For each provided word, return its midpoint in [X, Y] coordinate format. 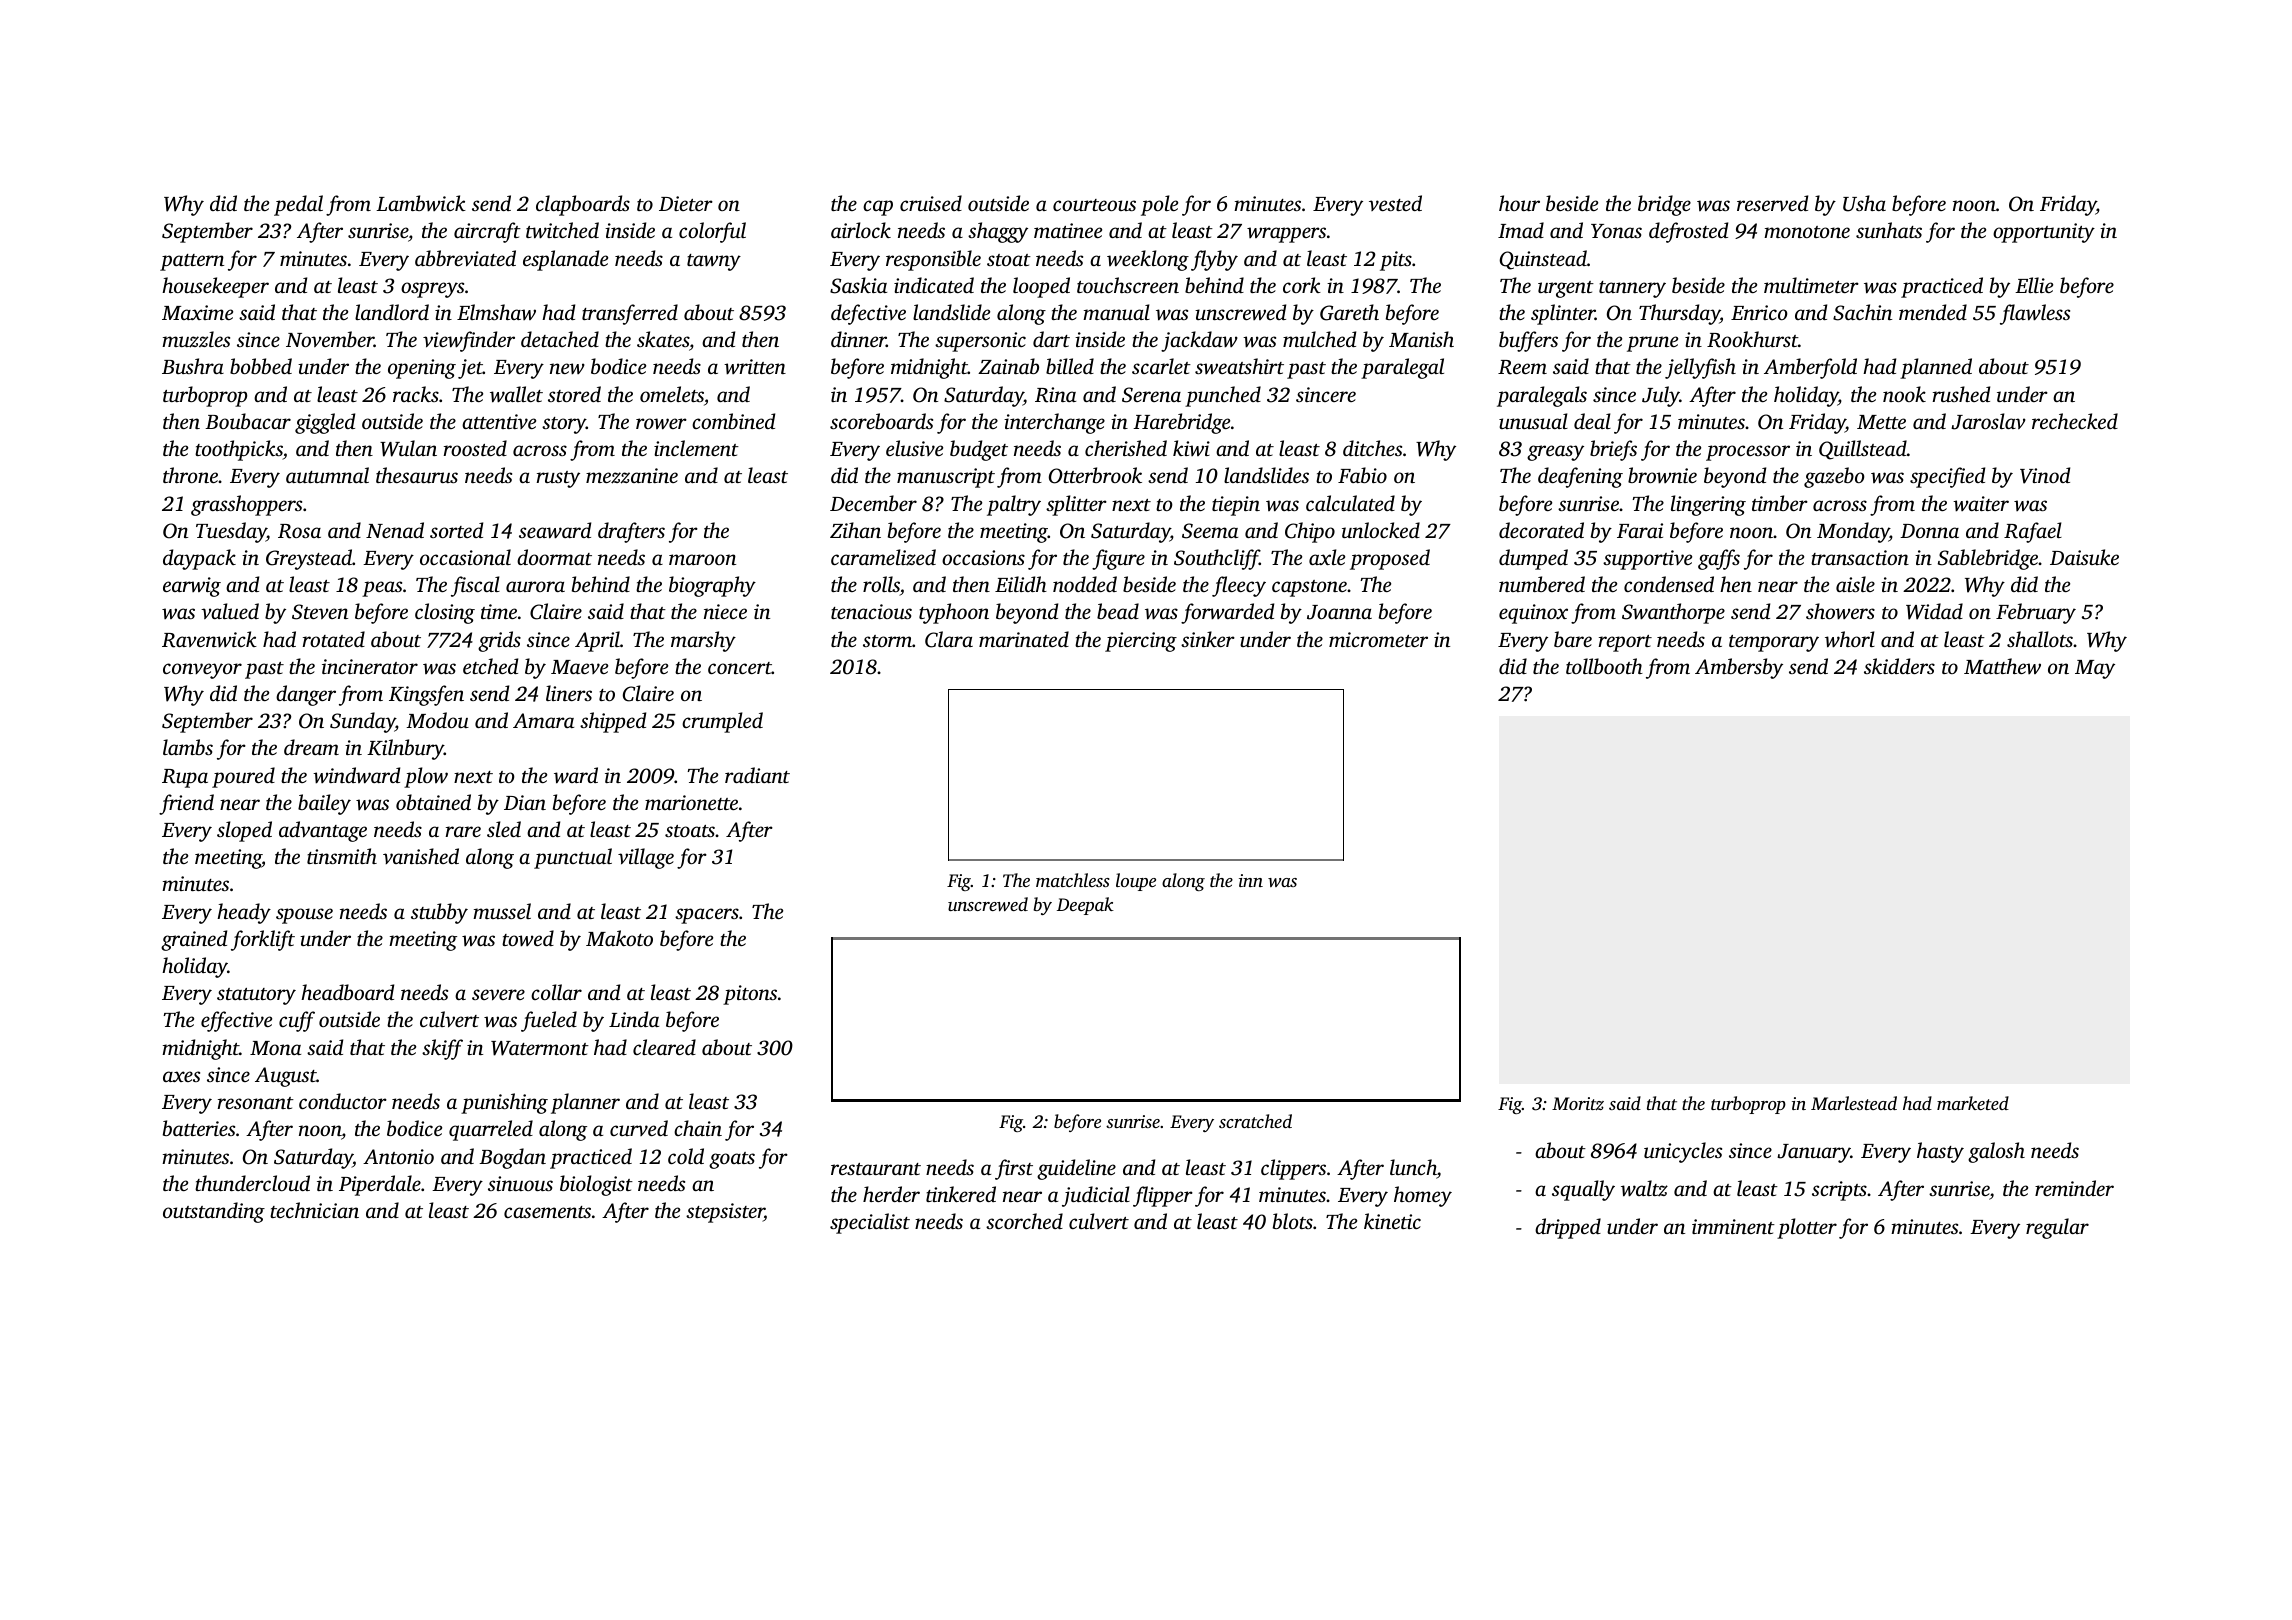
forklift [263, 940]
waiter [1981, 504]
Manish [1421, 339]
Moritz [1578, 1104]
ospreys [432, 290]
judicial [1096, 1196]
